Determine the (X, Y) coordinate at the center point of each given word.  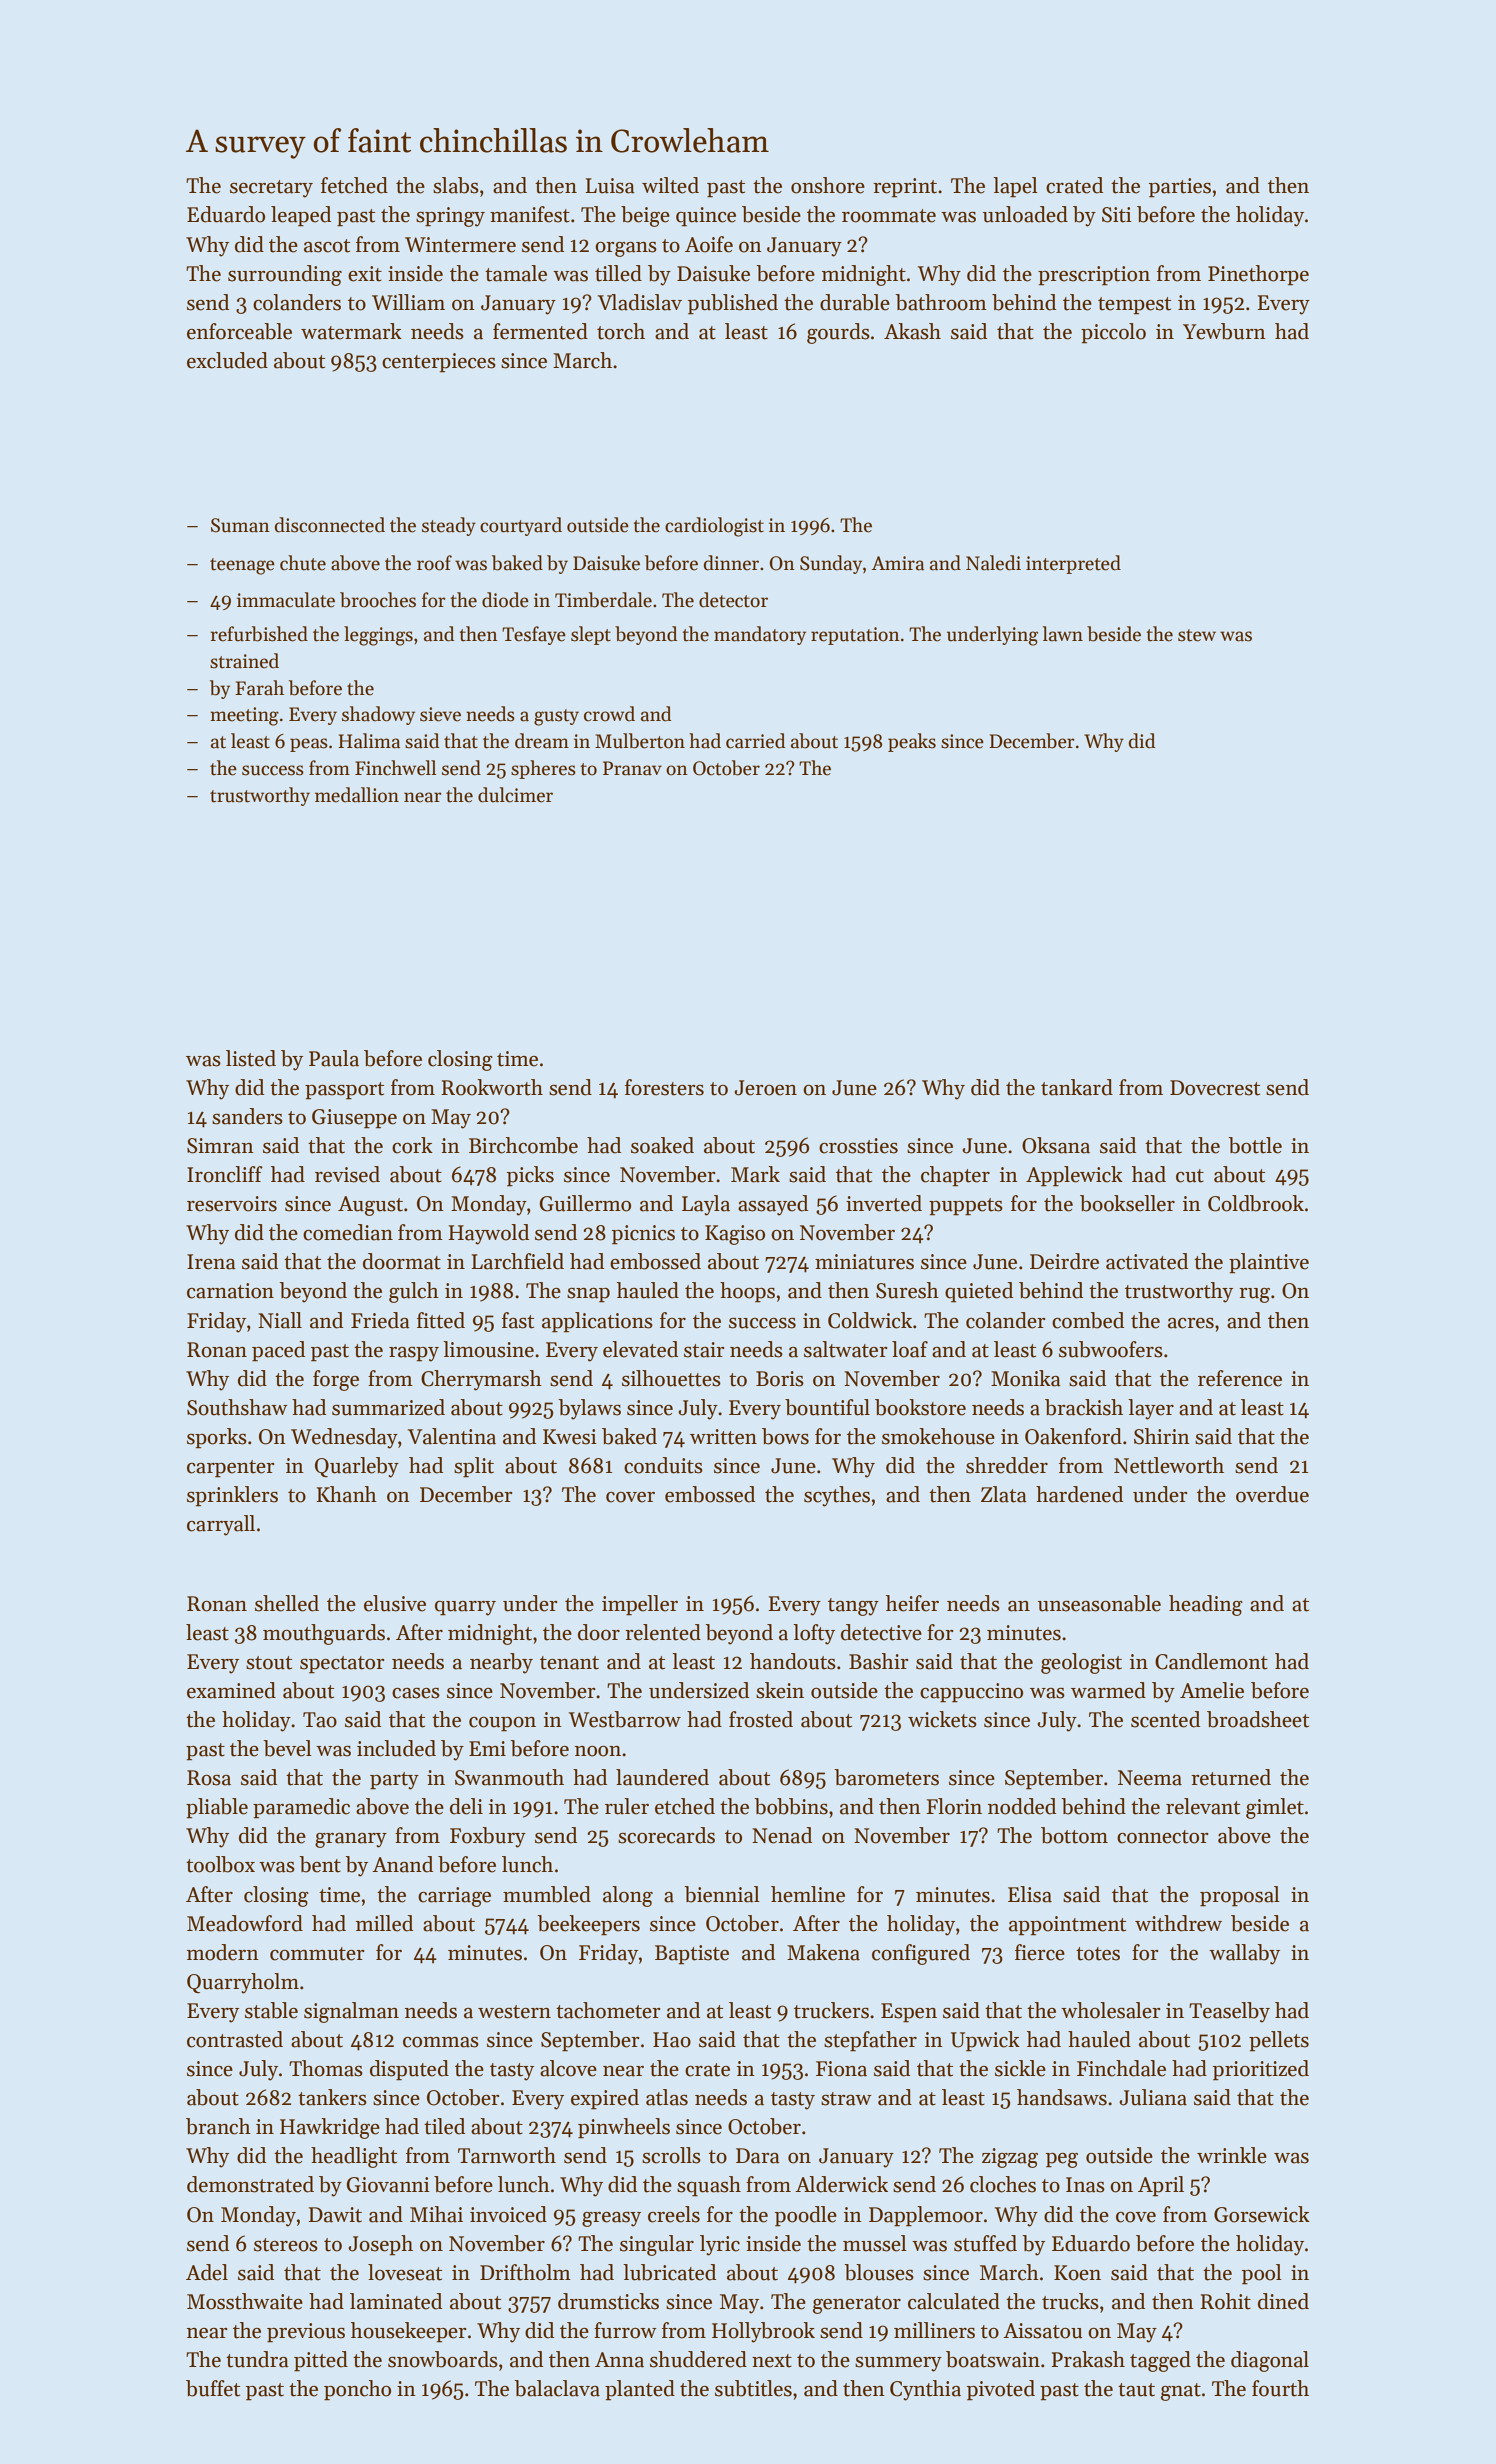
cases (416, 1693)
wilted (670, 185)
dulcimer (515, 795)
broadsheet (1258, 1719)
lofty (814, 1634)
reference (1240, 1378)
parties (1180, 188)
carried (755, 741)
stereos (286, 2245)
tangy (853, 1607)
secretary (271, 189)
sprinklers (232, 1496)
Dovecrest (1215, 1088)
